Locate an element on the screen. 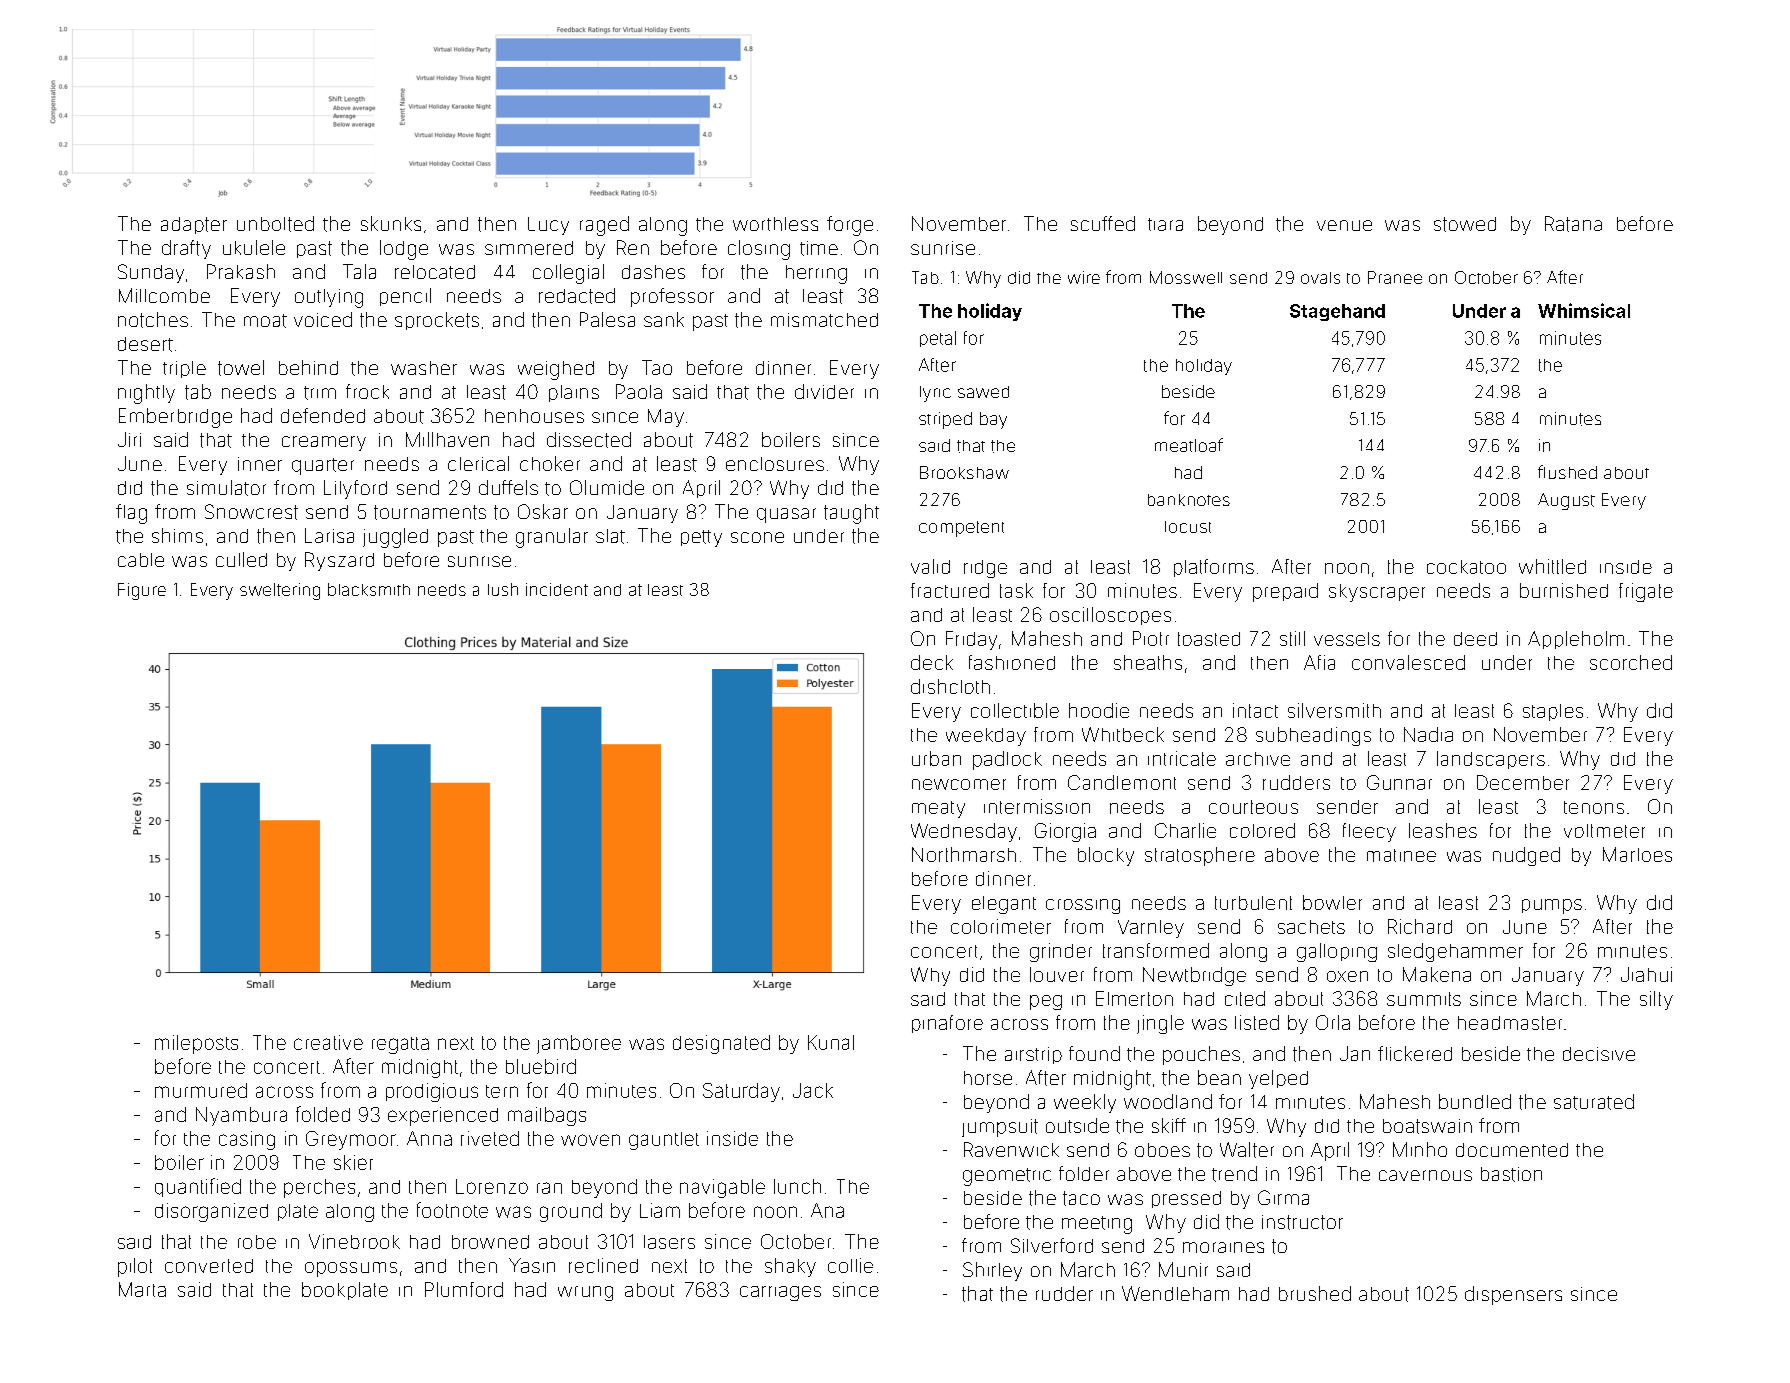  skunks is located at coordinates (391, 223).
